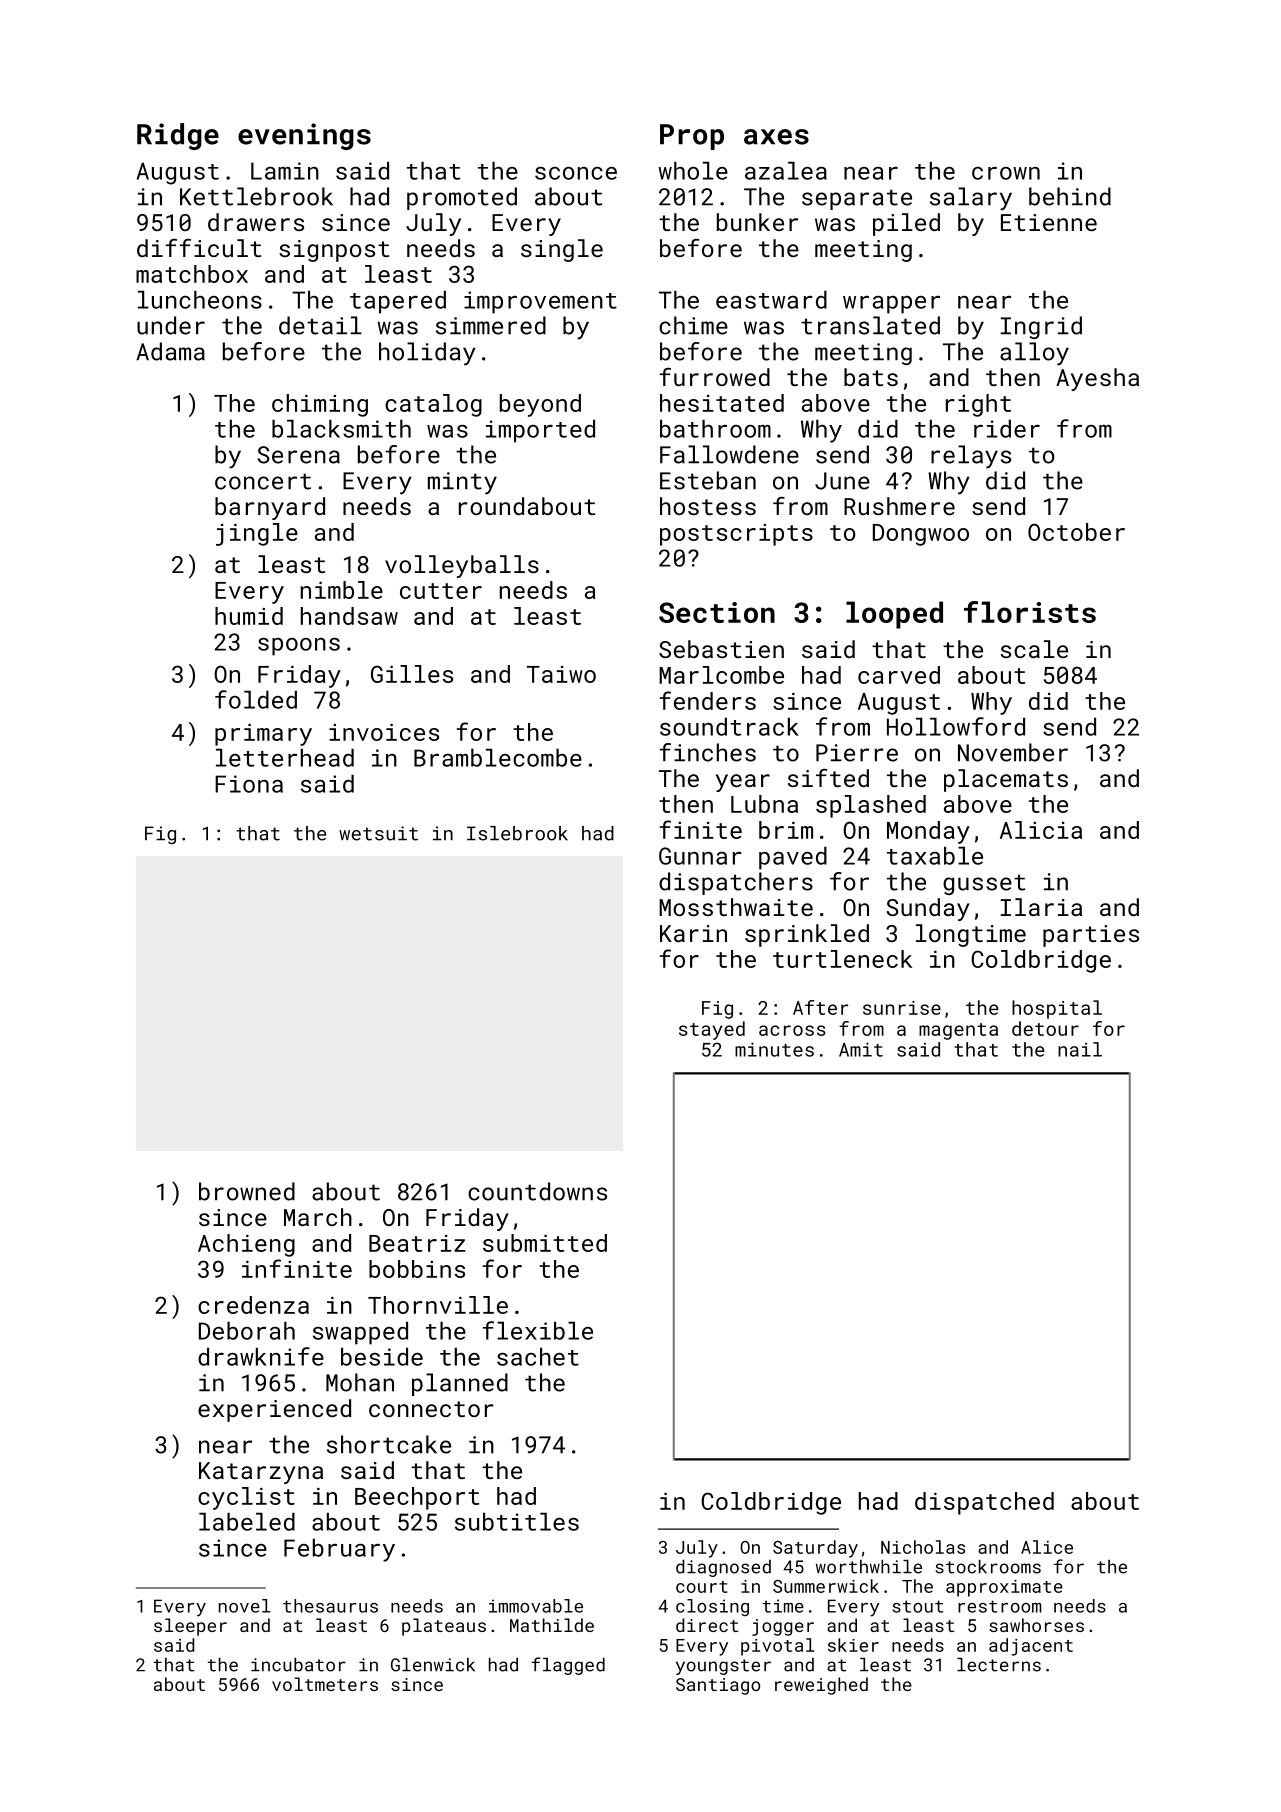  What do you see at coordinates (325, 1684) in the screenshot?
I see `voltmeters` at bounding box center [325, 1684].
